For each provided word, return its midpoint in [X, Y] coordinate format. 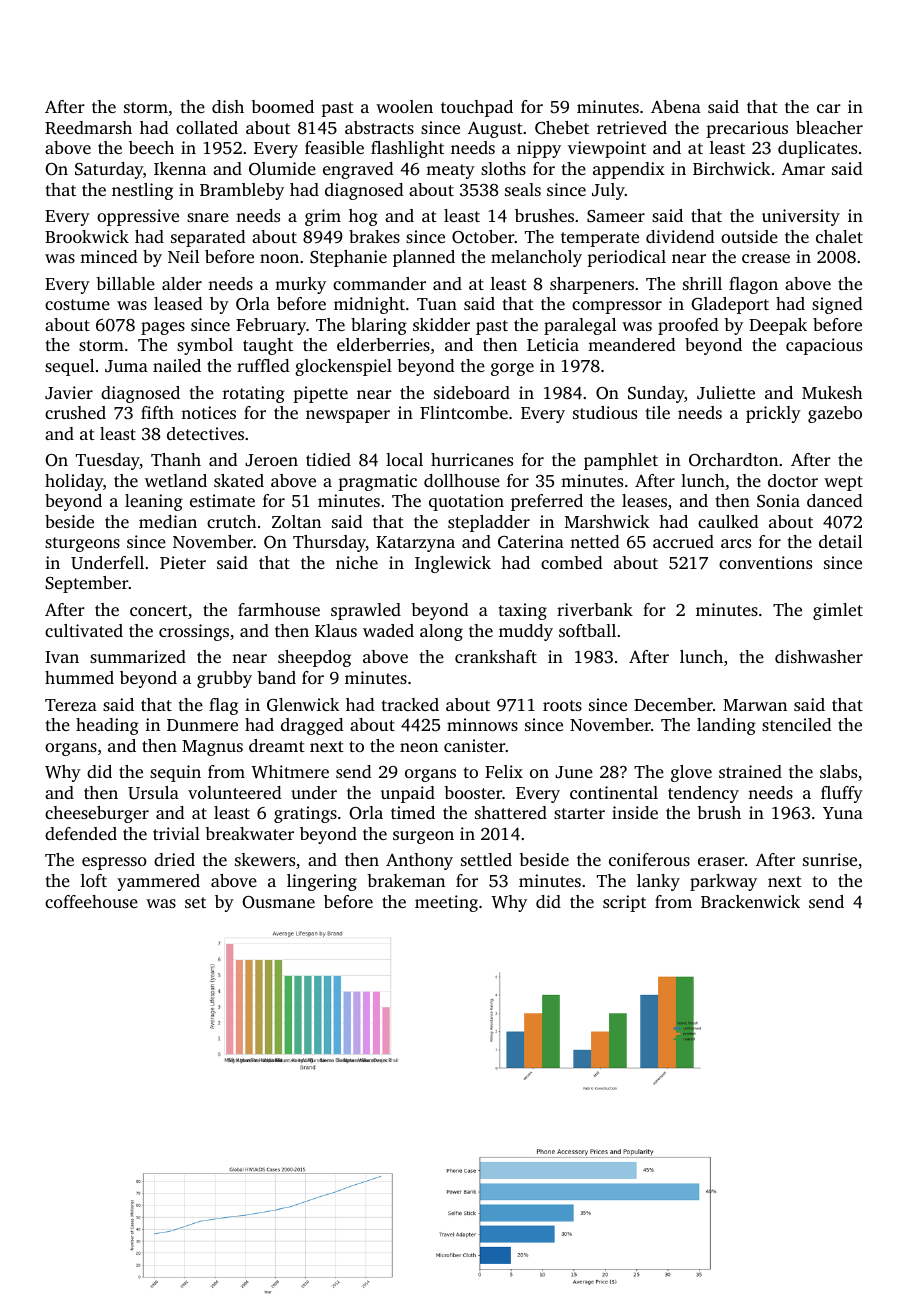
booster [473, 792]
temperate [600, 239]
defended [81, 833]
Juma [126, 366]
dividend [680, 236]
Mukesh [832, 392]
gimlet [838, 611]
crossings [194, 632]
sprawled [366, 611]
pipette [320, 394]
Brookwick [87, 236]
